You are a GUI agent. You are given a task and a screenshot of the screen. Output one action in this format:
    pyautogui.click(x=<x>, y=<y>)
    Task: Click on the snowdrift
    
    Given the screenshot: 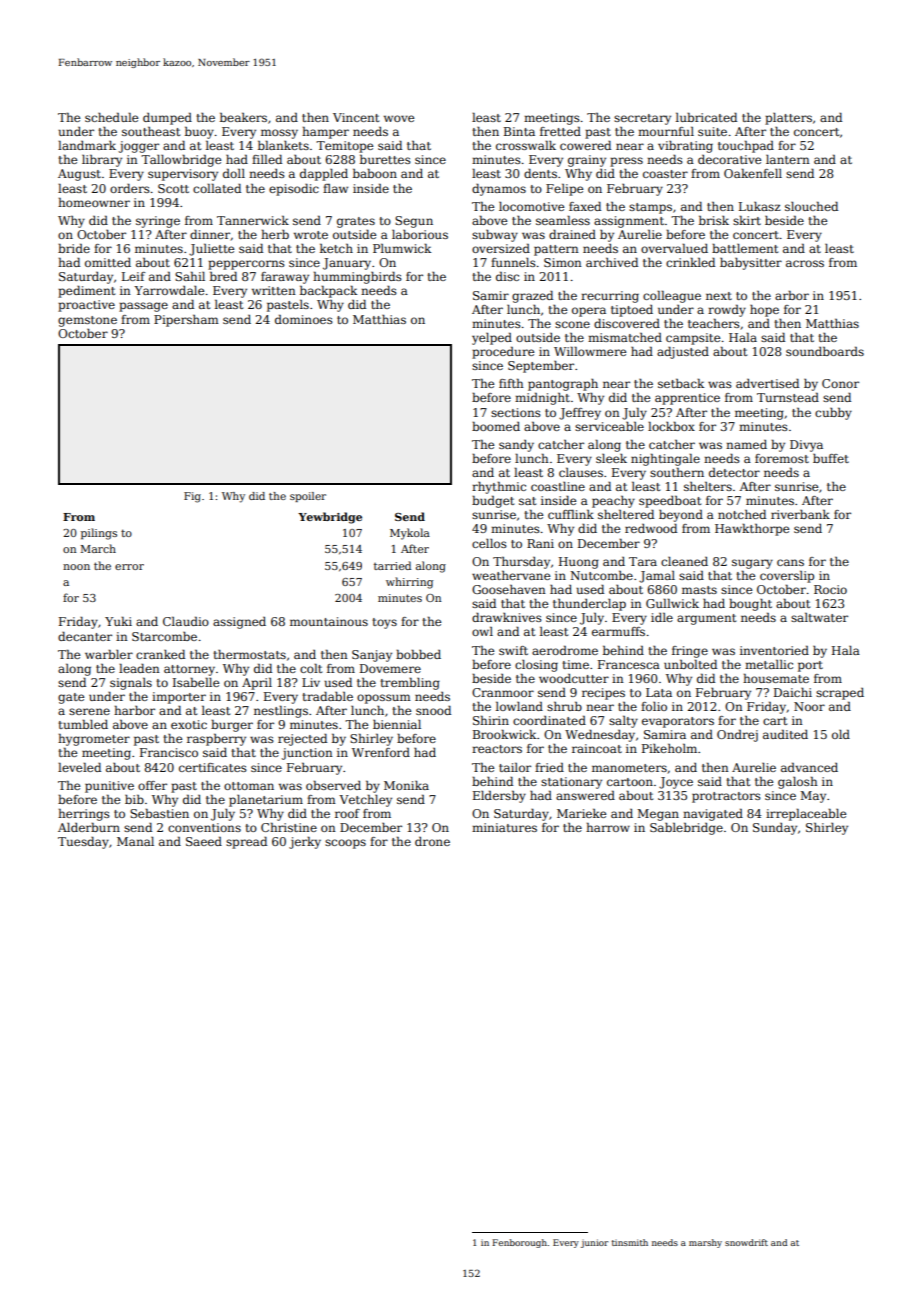 What is the action you would take?
    pyautogui.click(x=746, y=1242)
